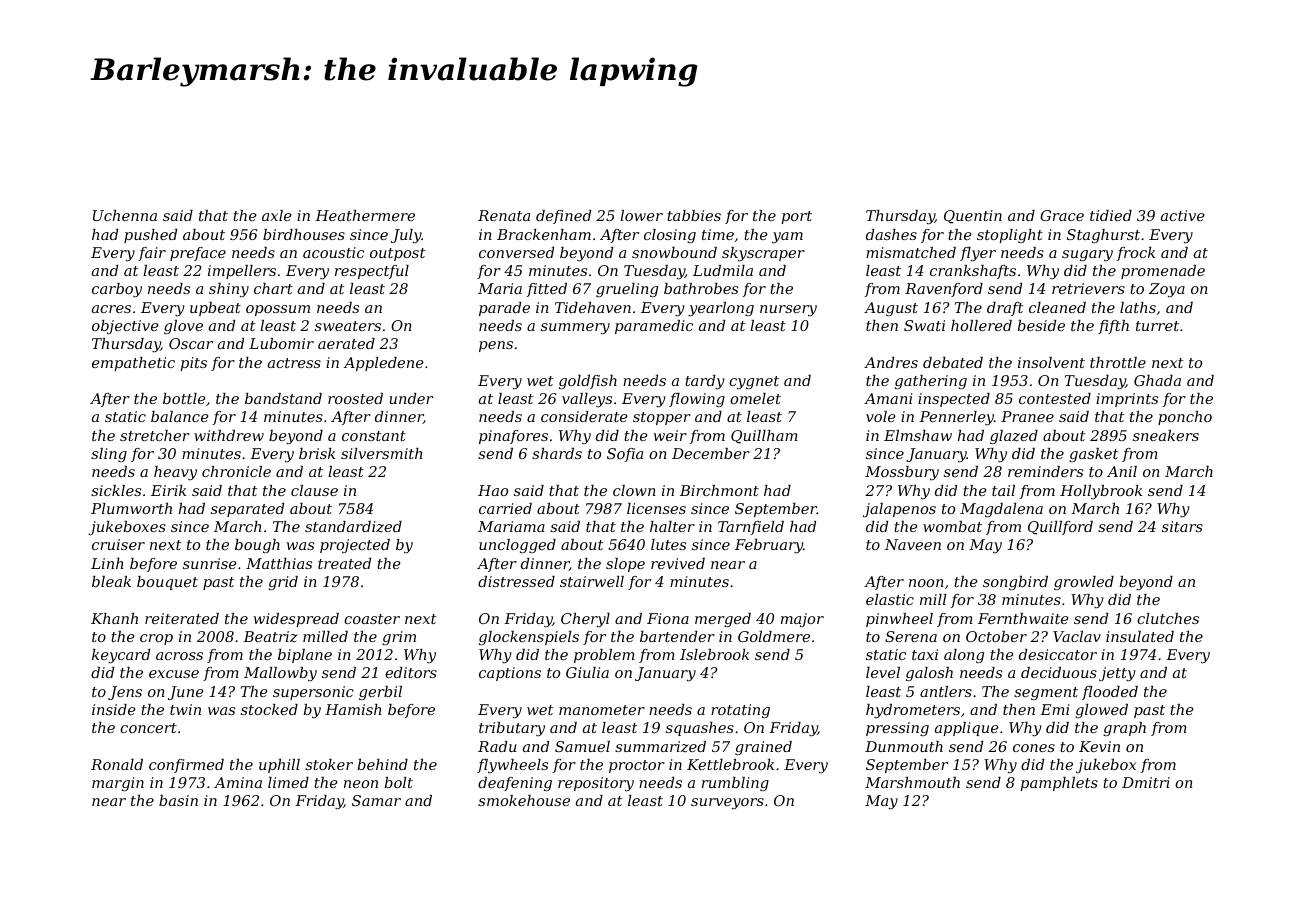 This screenshot has width=1308, height=924. What do you see at coordinates (1060, 528) in the screenshot?
I see `Quillford` at bounding box center [1060, 528].
